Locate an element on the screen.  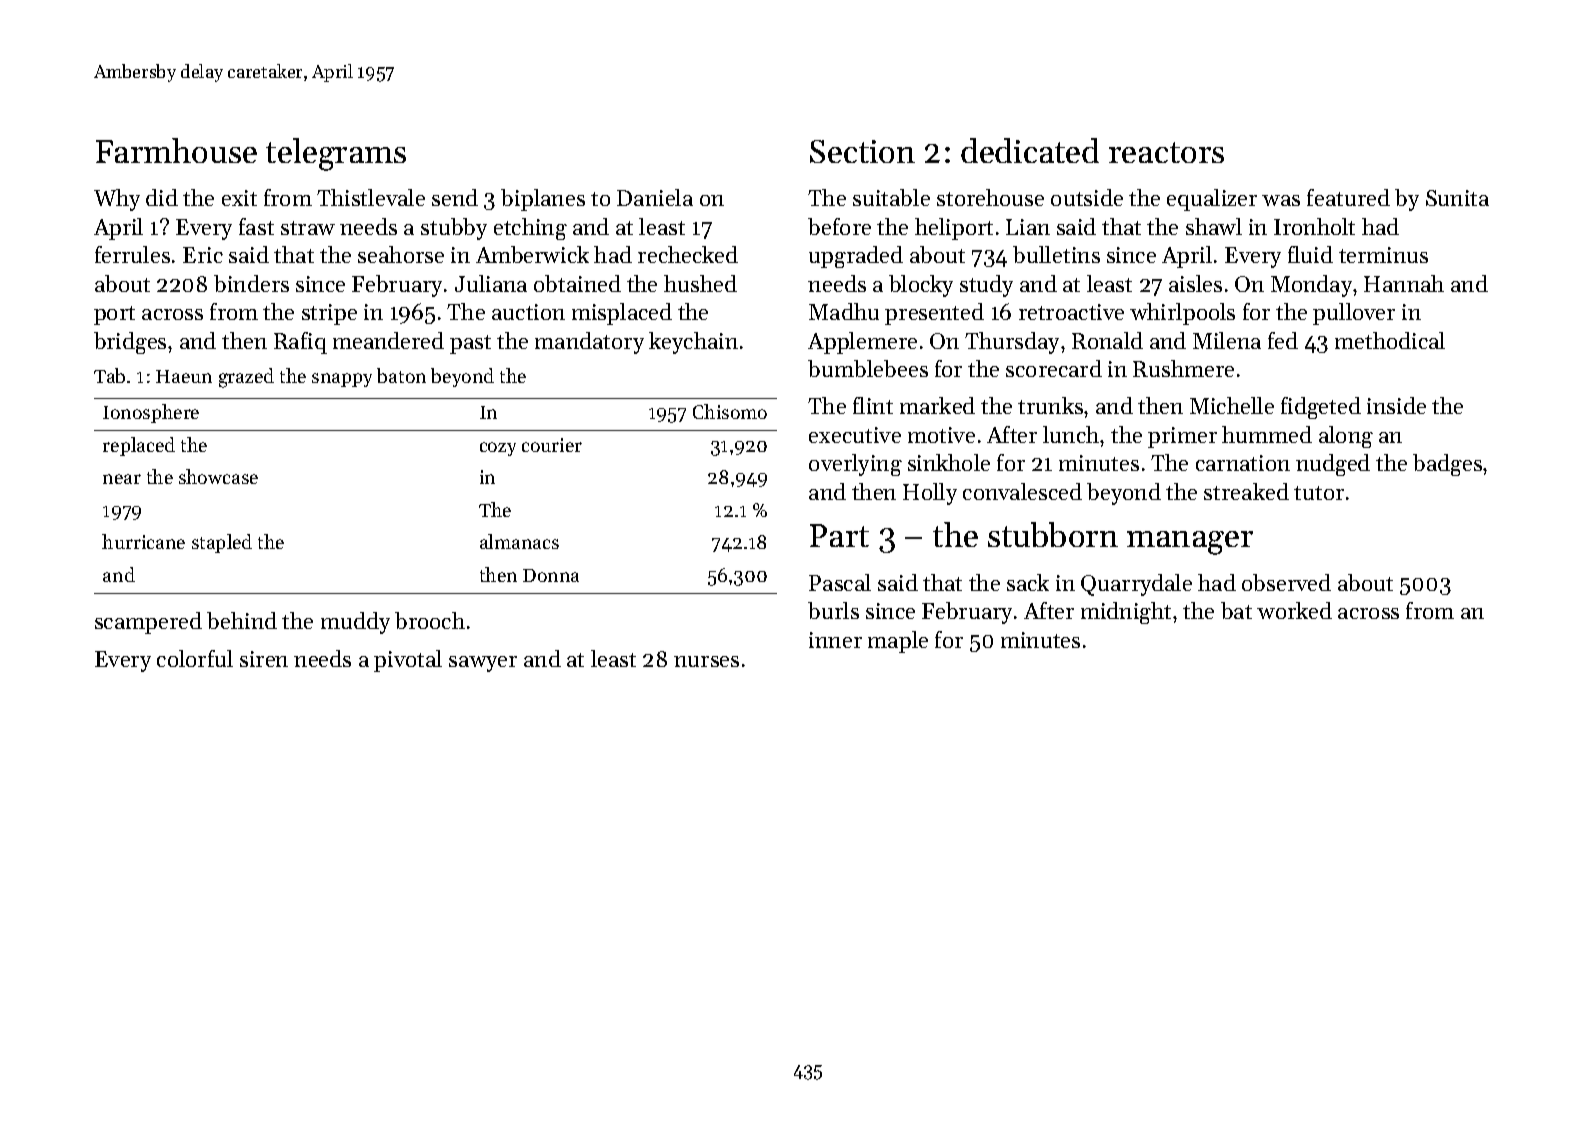
Pascal is located at coordinates (840, 582).
